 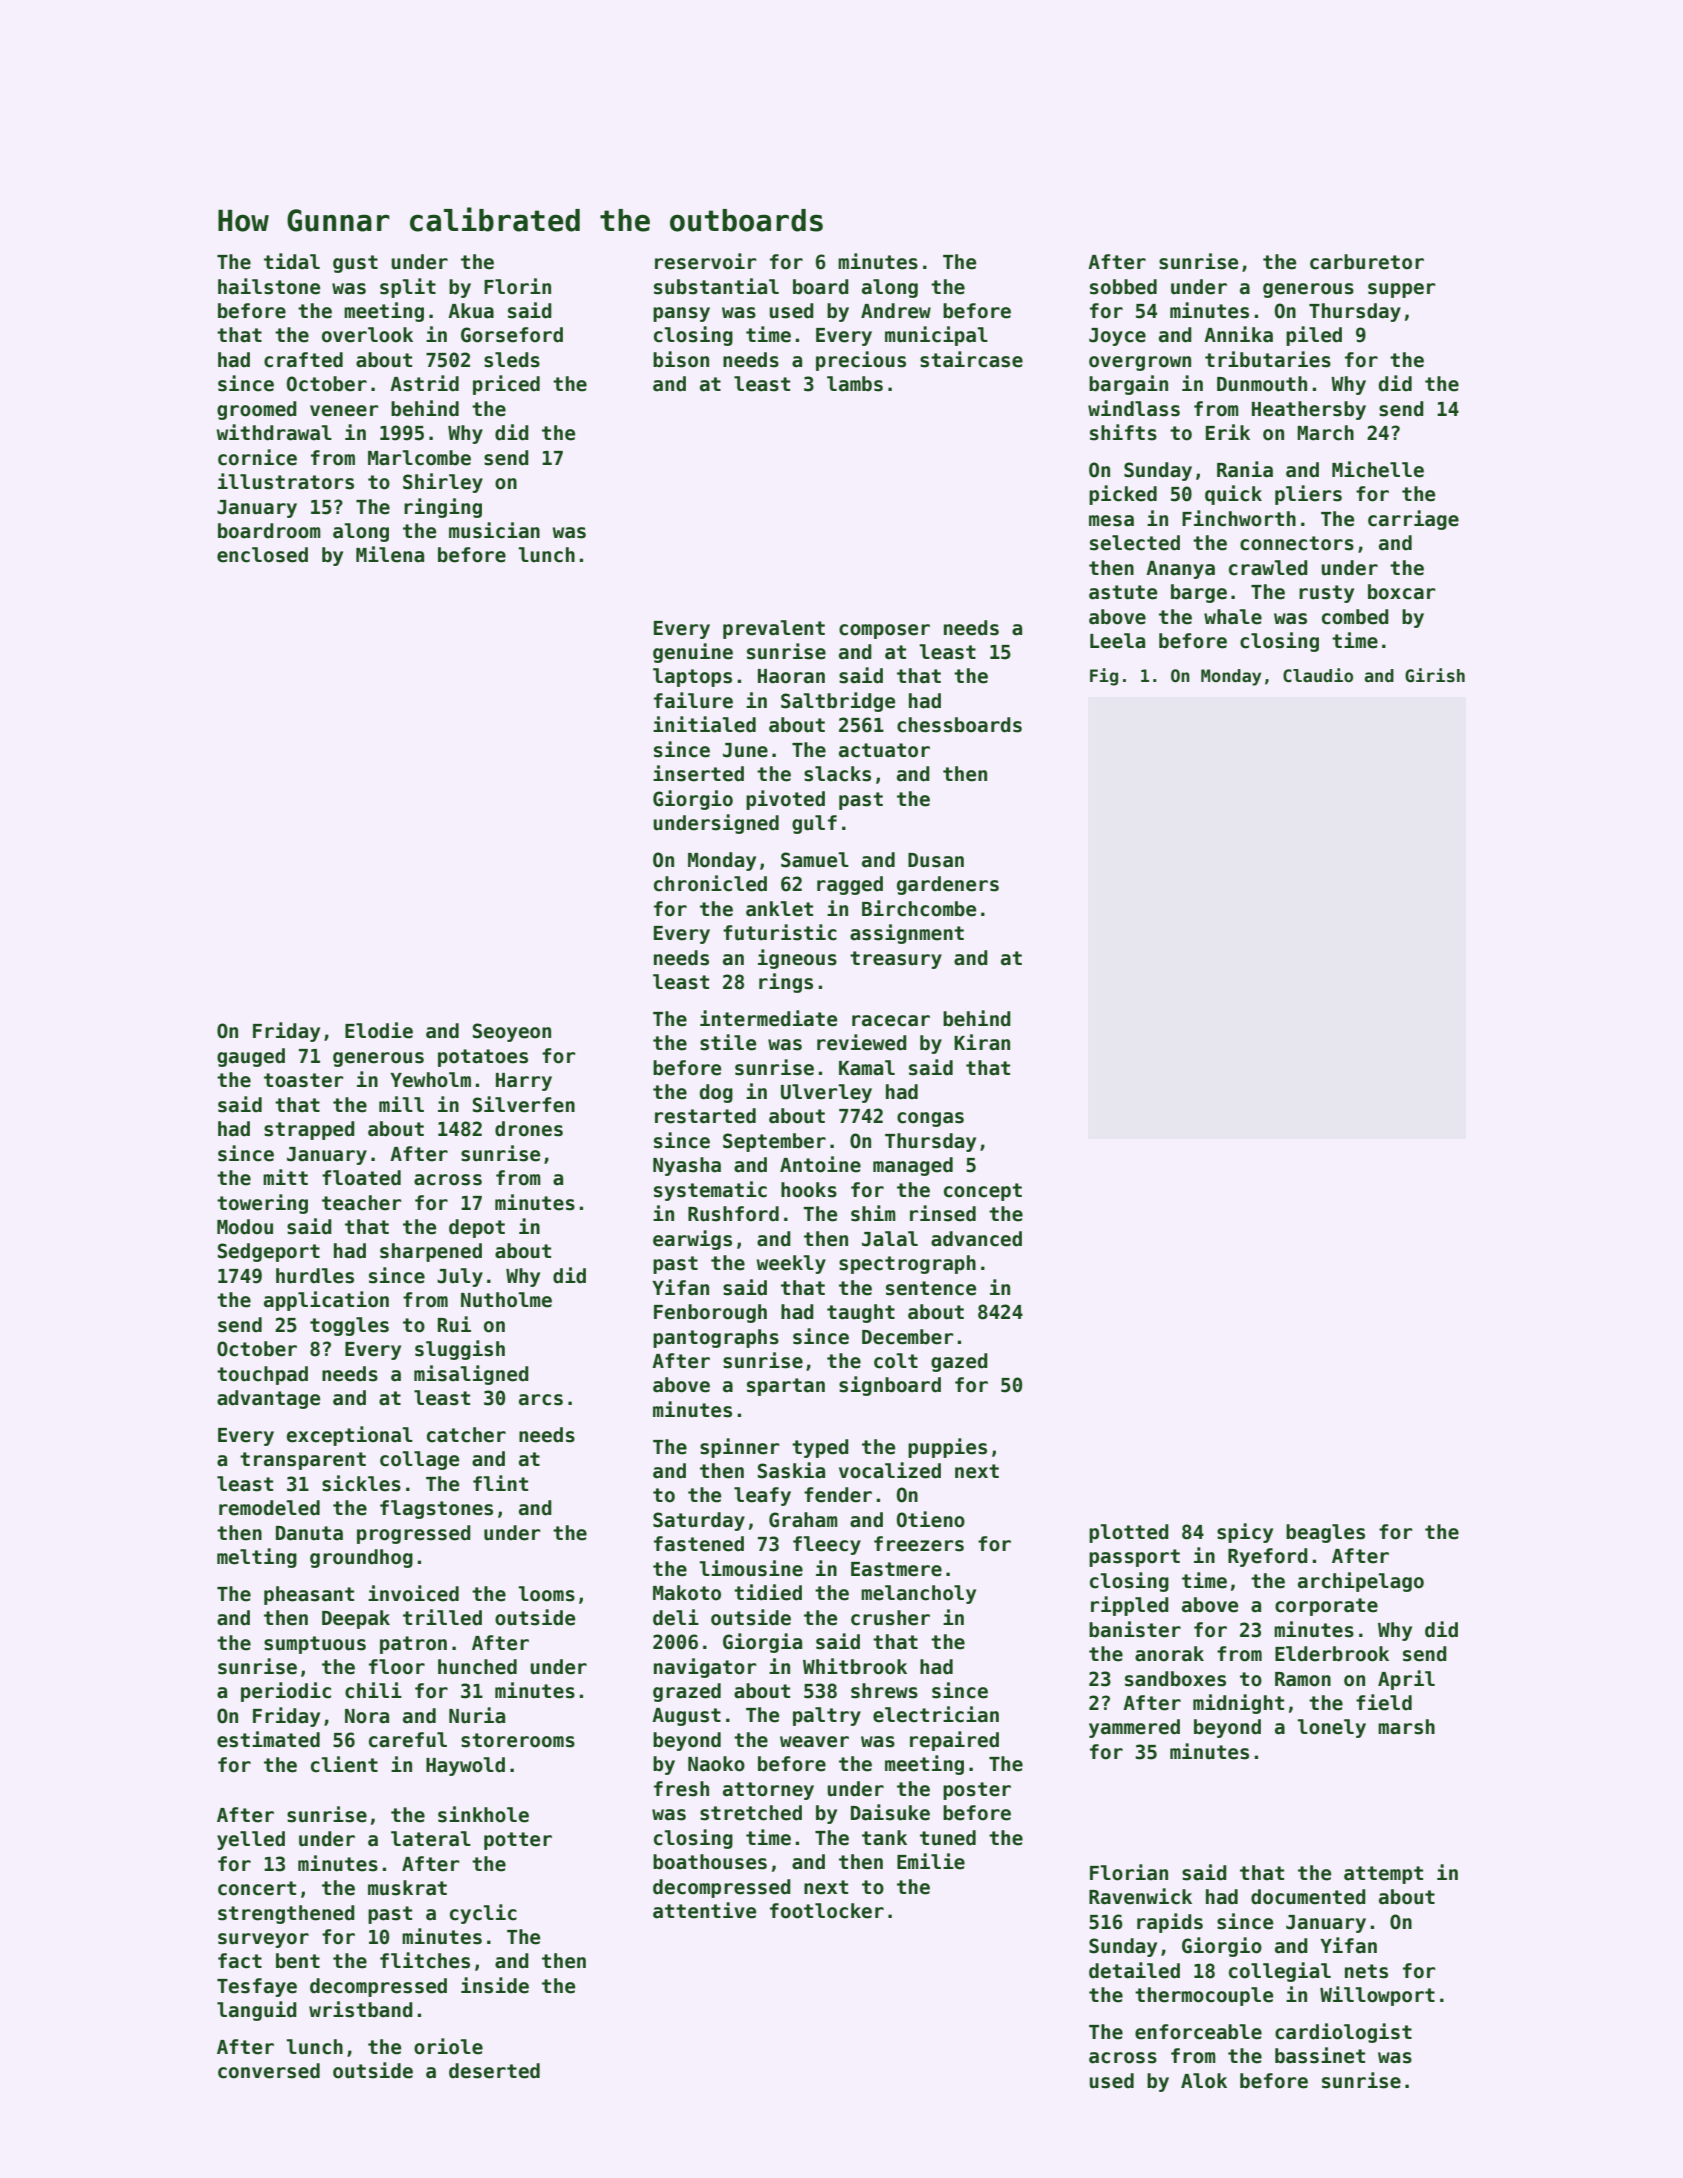 What do you see at coordinates (948, 885) in the screenshot?
I see `gardeners` at bounding box center [948, 885].
